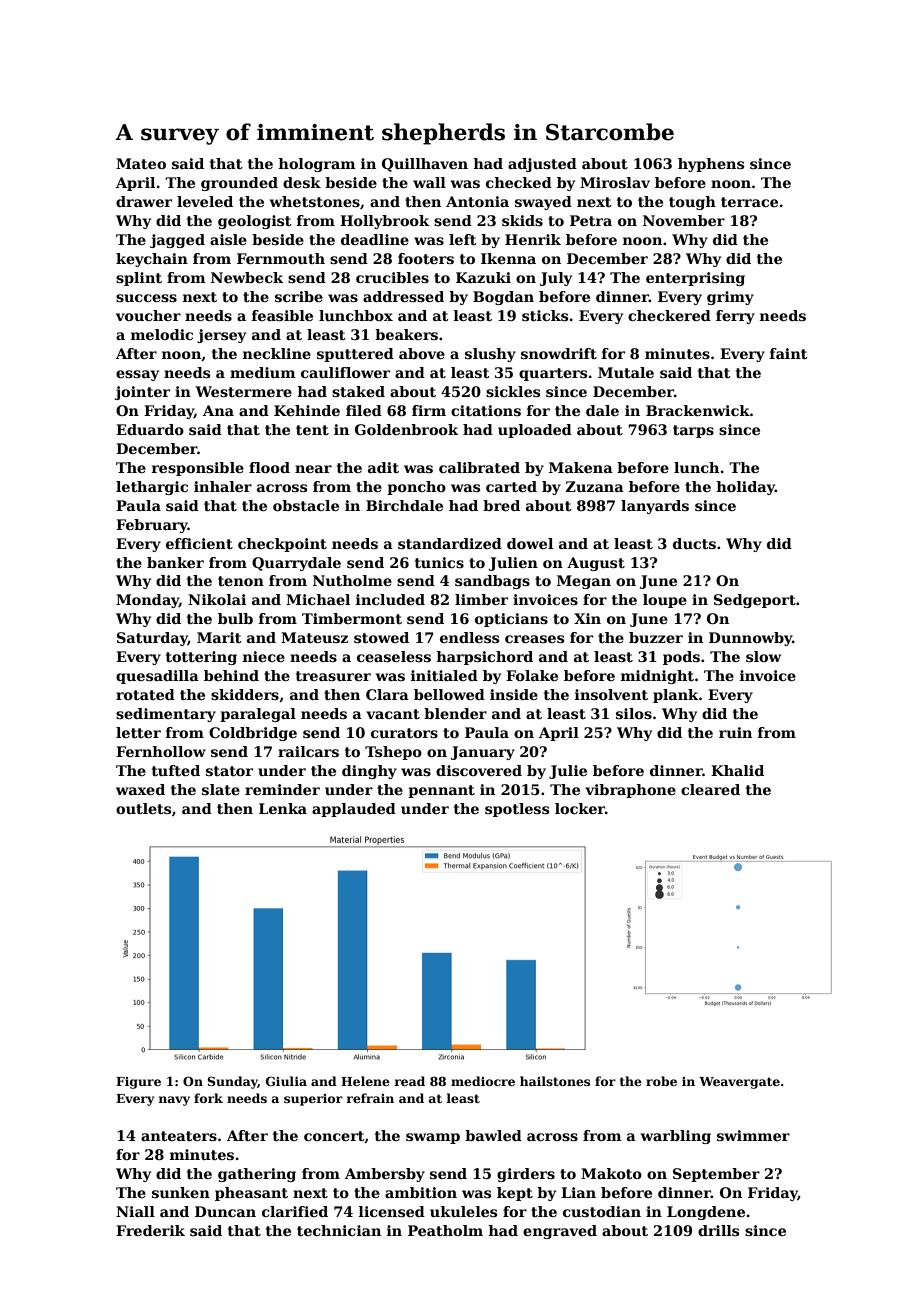 This screenshot has height=1308, width=924. I want to click on read, so click(410, 1081).
